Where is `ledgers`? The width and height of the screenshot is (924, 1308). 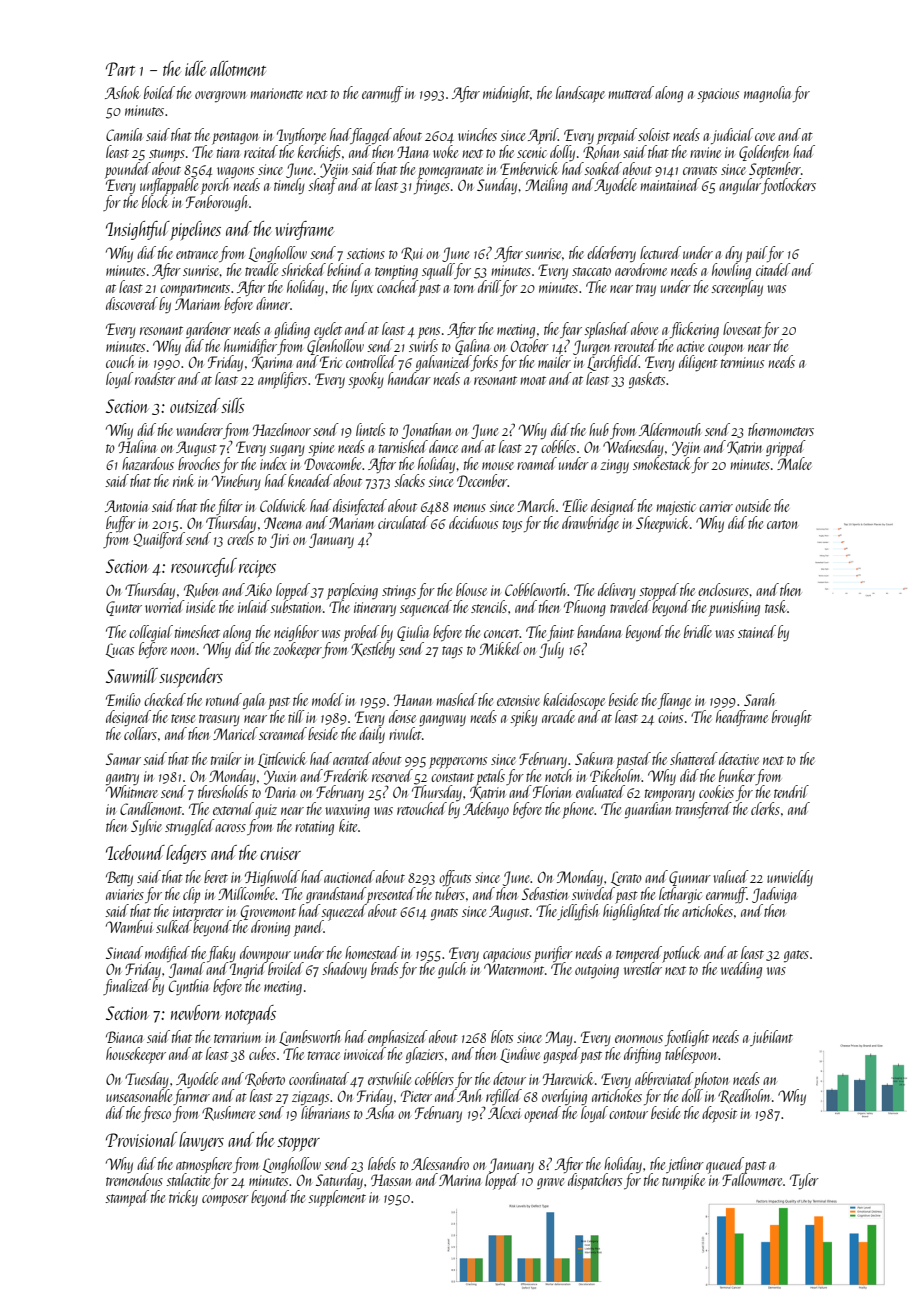 ledgers is located at coordinates (186, 854).
